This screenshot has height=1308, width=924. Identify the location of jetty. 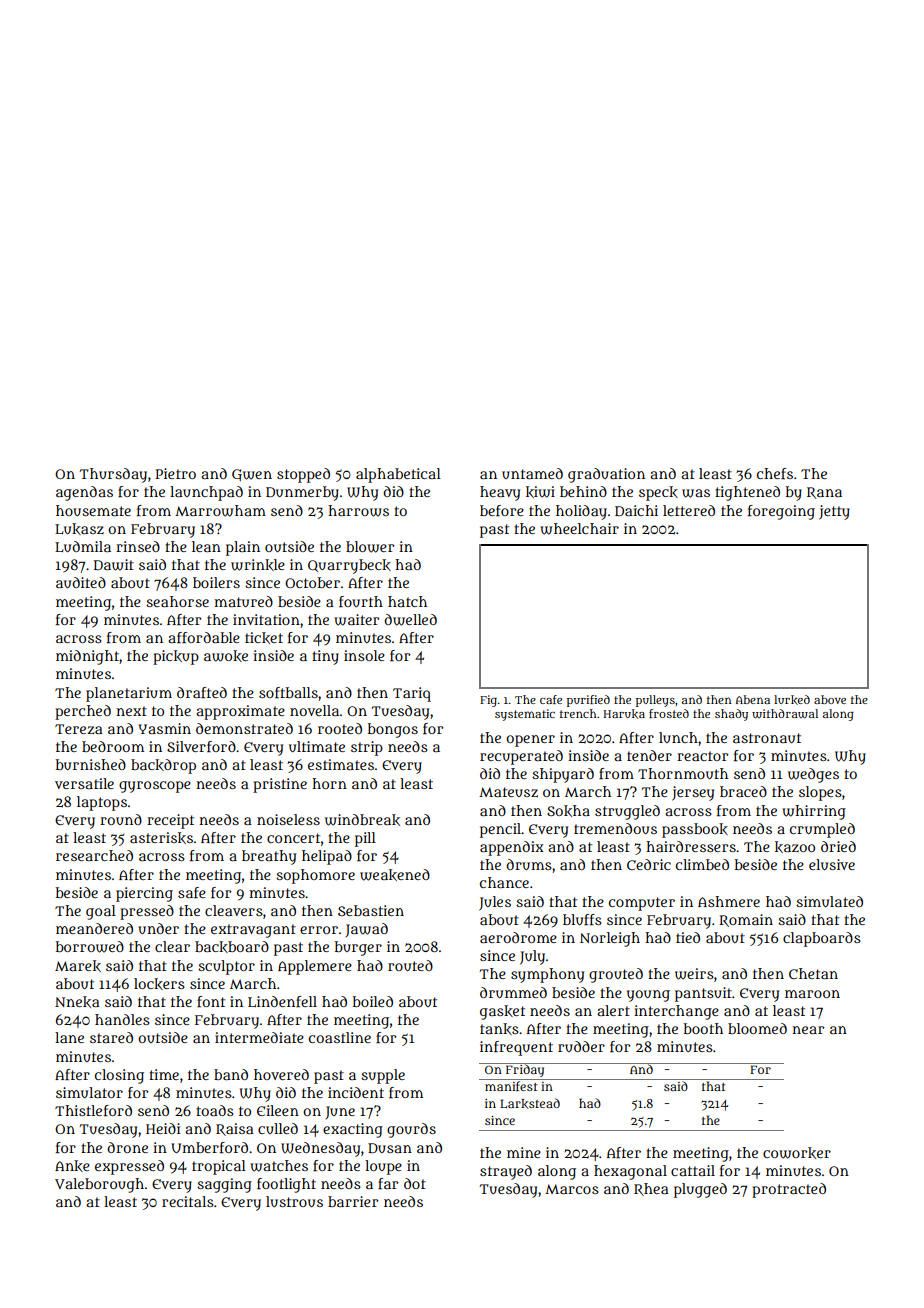
(834, 512).
